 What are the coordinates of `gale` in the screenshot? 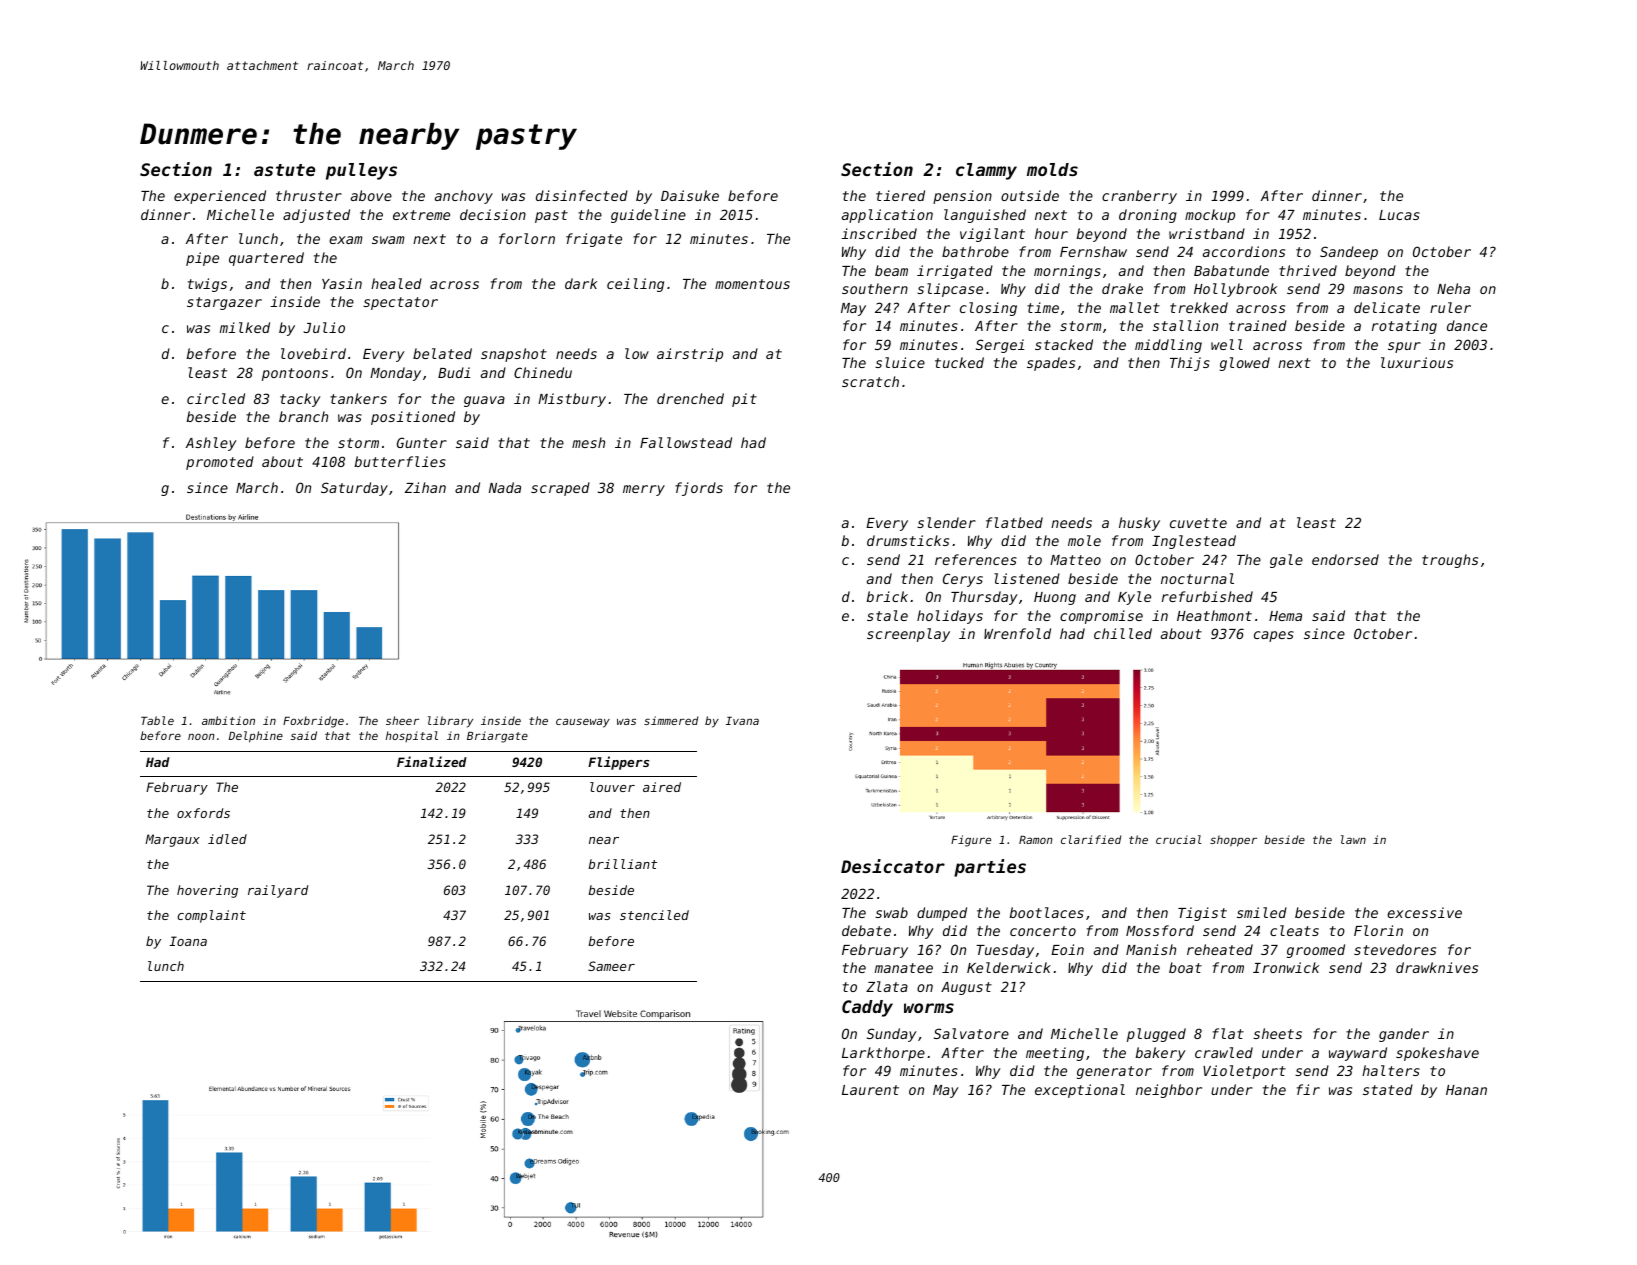 It's located at (1286, 561).
